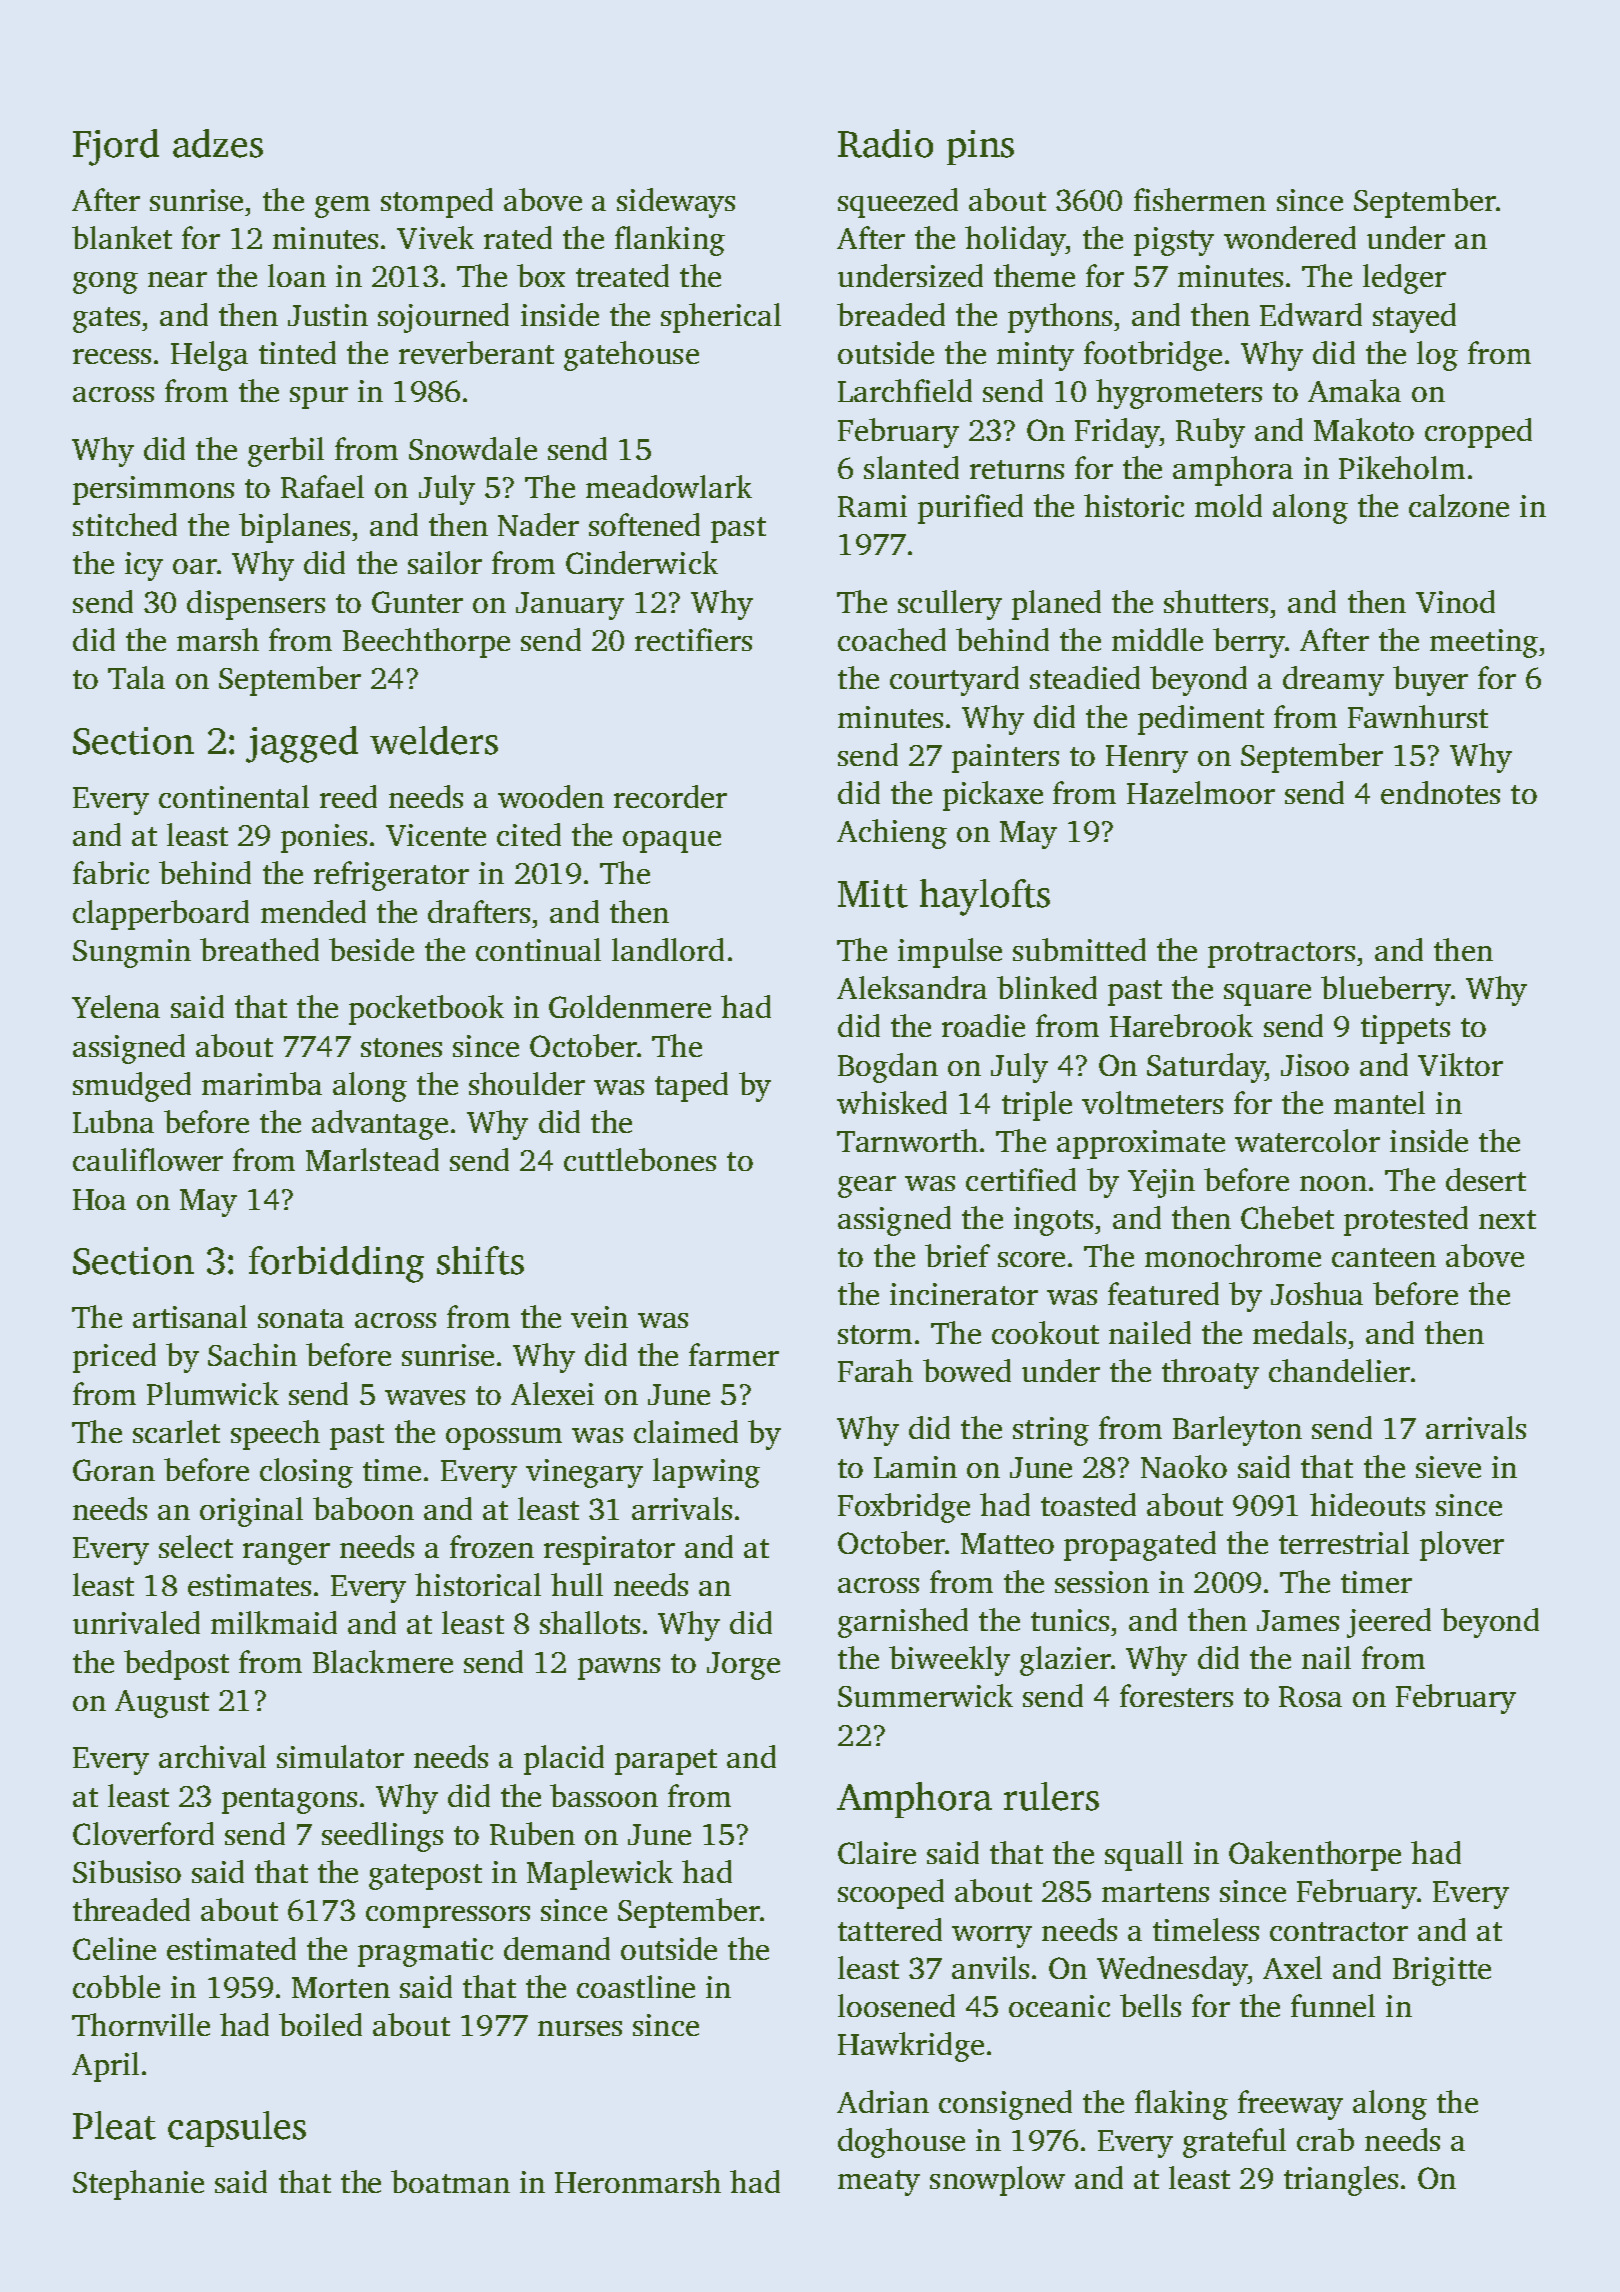 Image resolution: width=1620 pixels, height=2292 pixels. I want to click on adzes, so click(218, 143).
